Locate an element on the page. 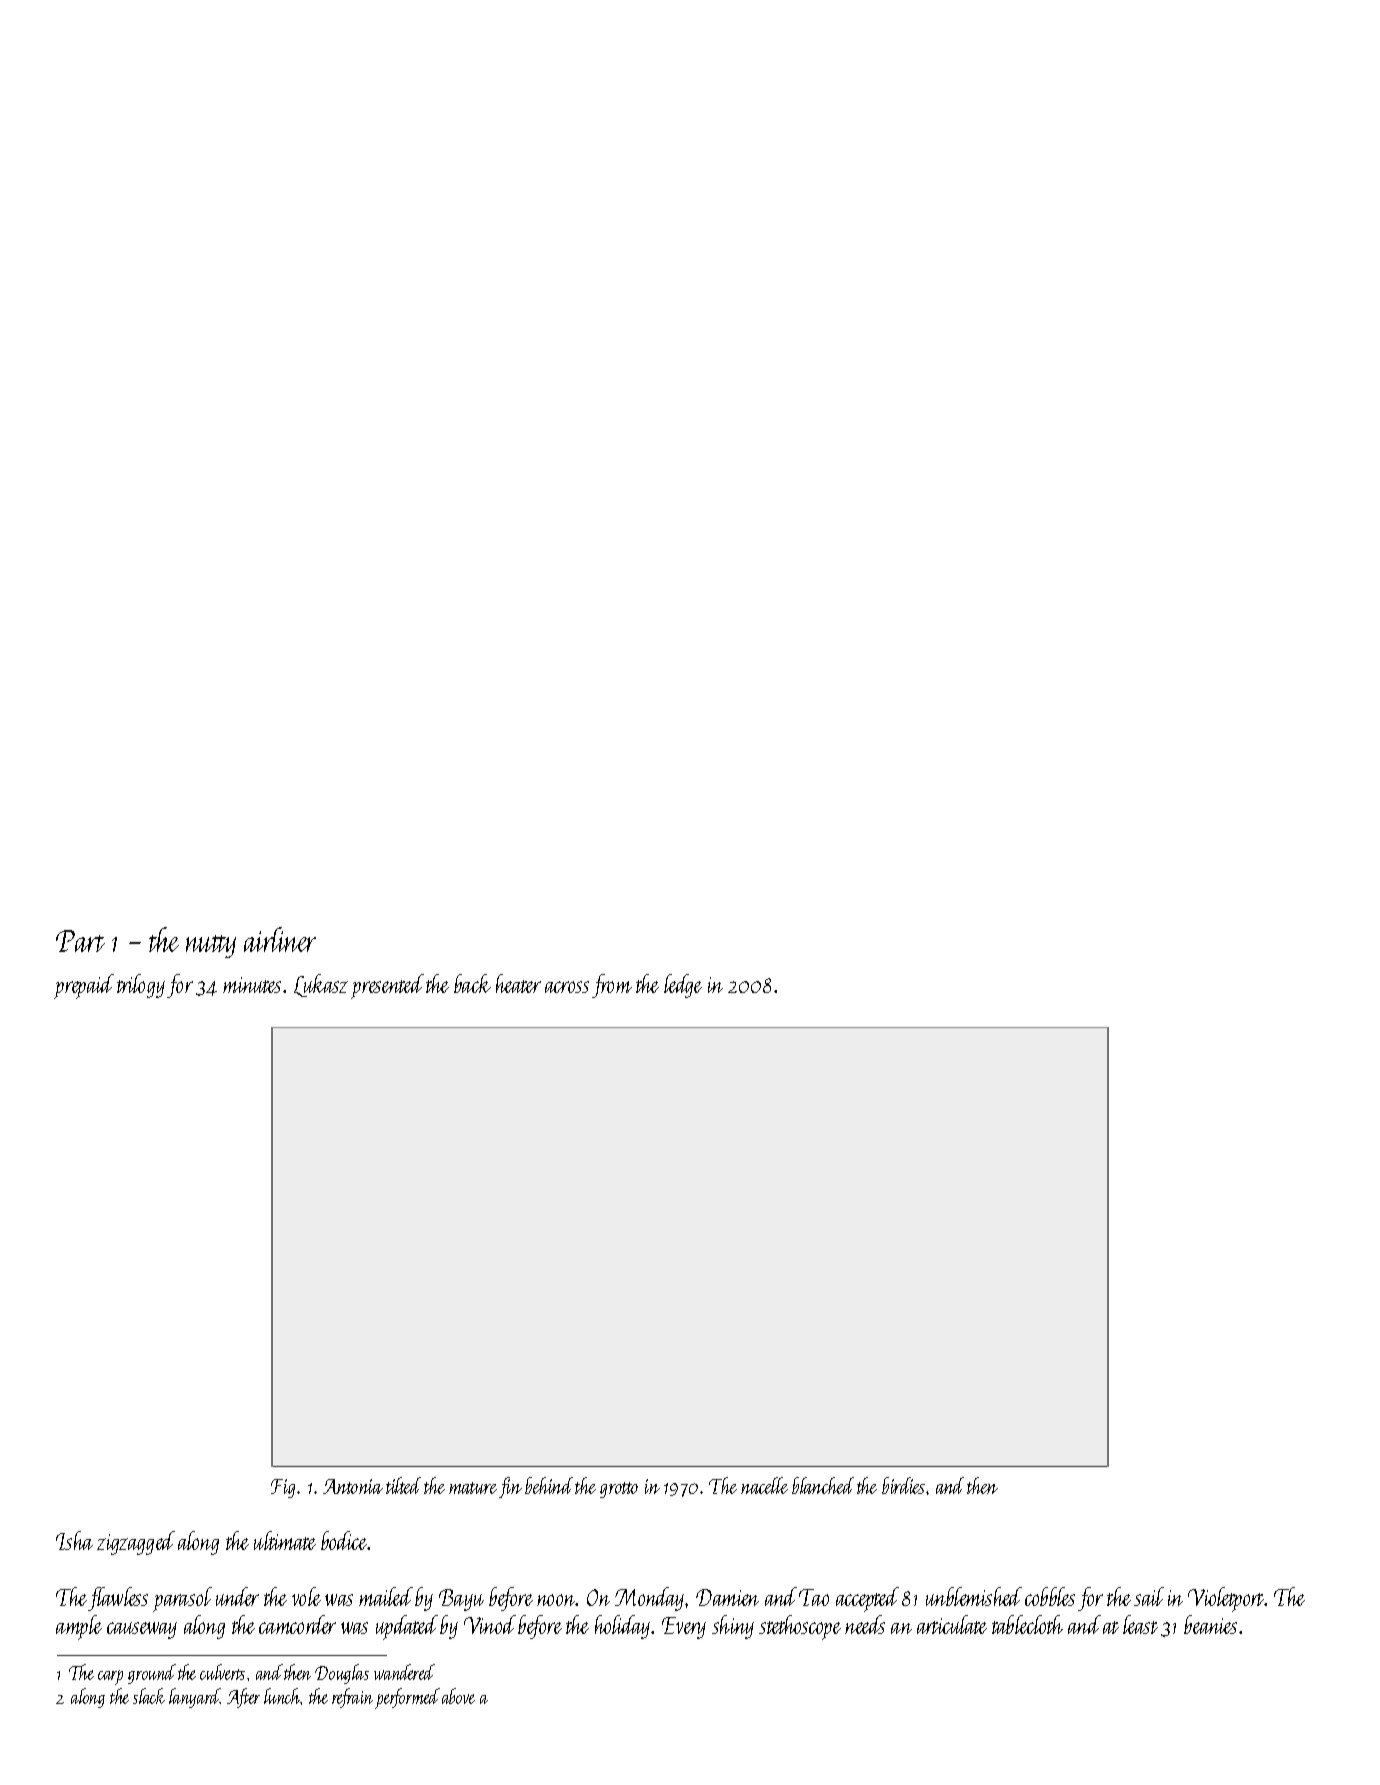 Image resolution: width=1380 pixels, height=1785 pixels. ledge is located at coordinates (683, 986).
